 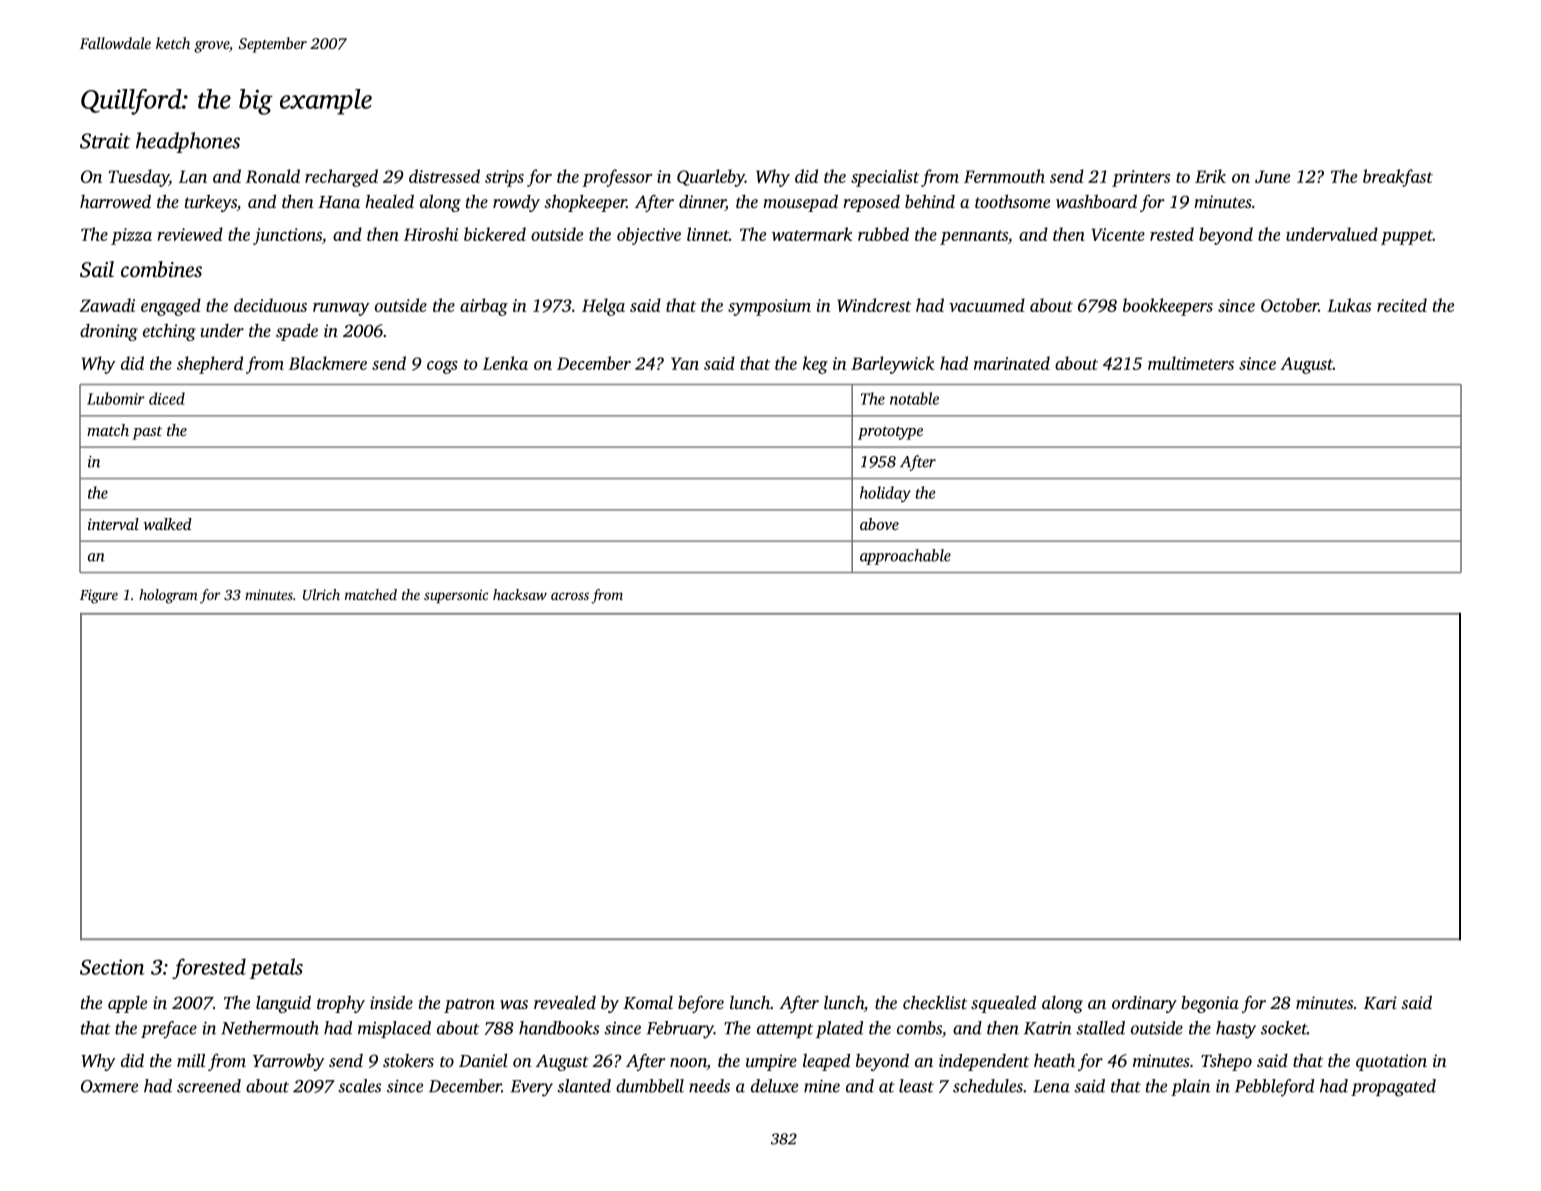 What do you see at coordinates (1004, 176) in the document?
I see `Fernmouth` at bounding box center [1004, 176].
